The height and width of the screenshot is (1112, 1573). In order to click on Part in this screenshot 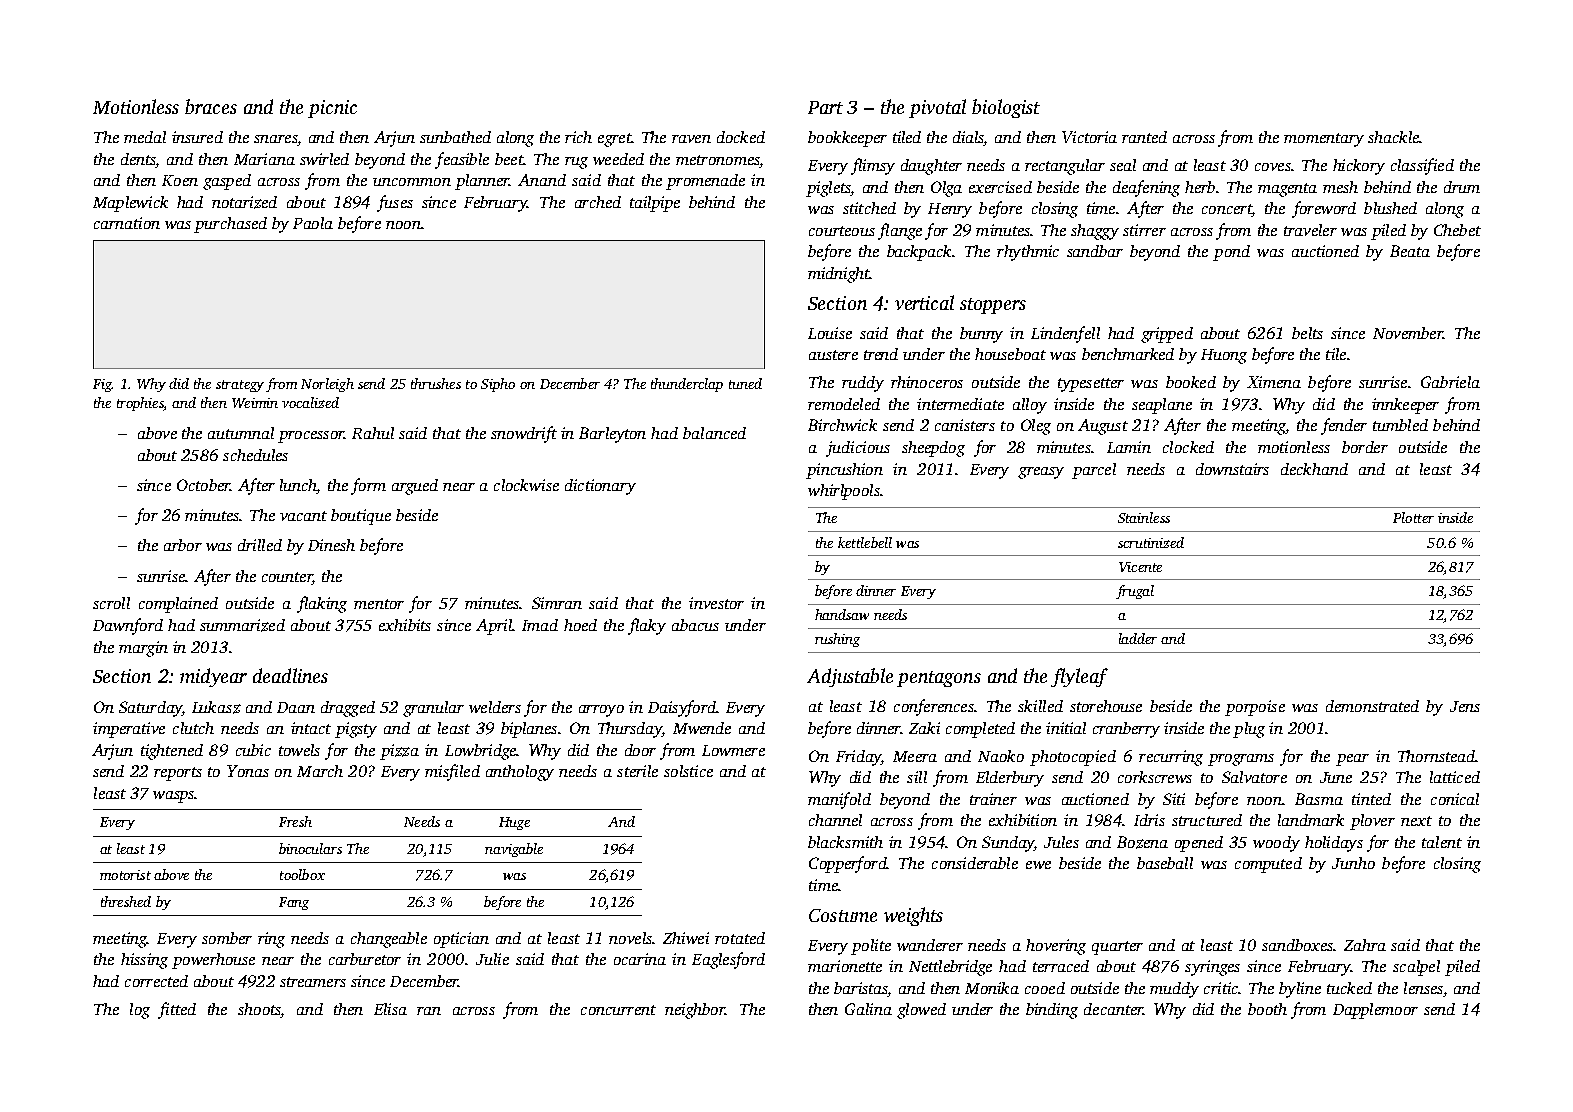, I will do `click(825, 107)`.
